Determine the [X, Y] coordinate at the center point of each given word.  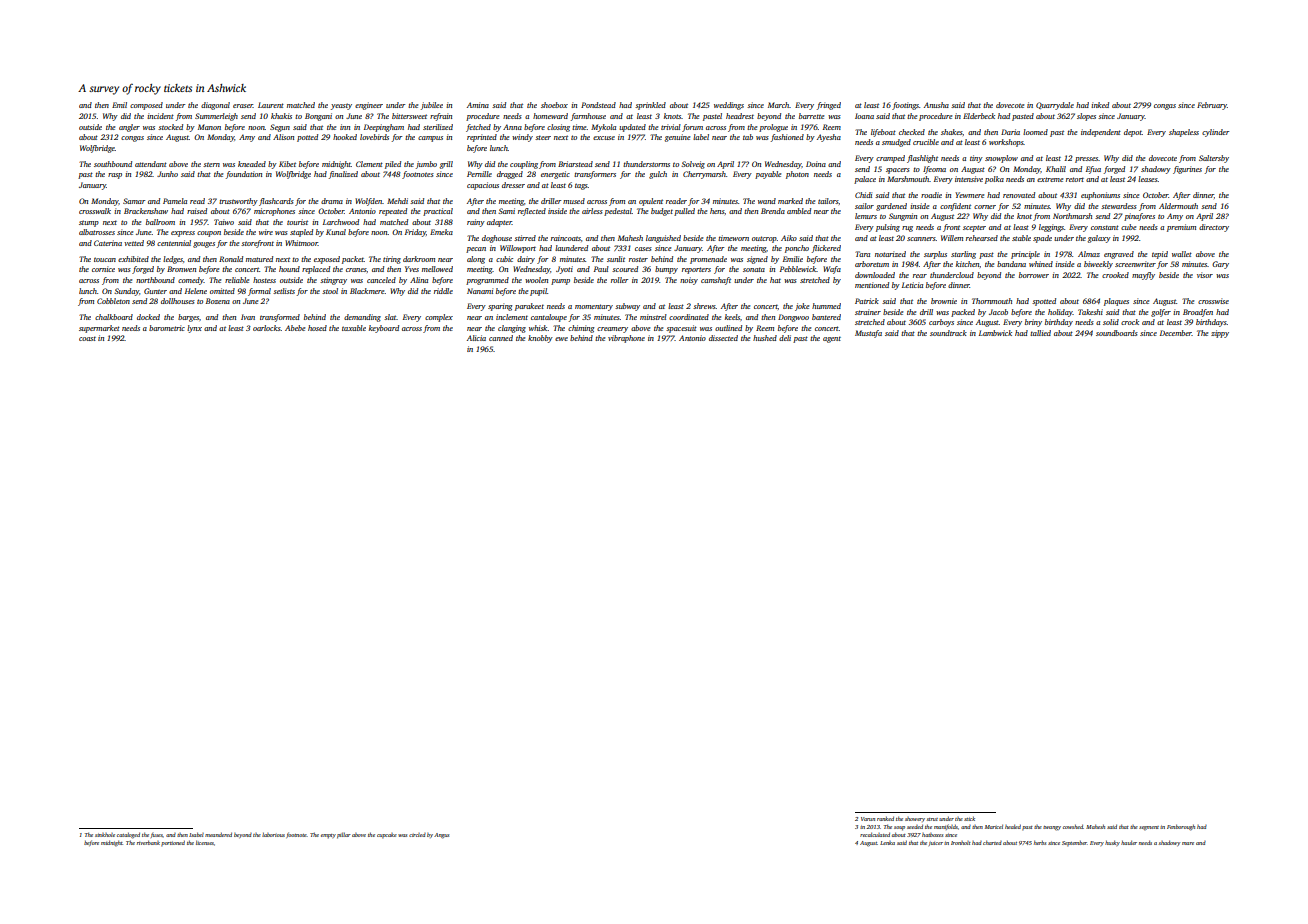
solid [1111, 322]
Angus [441, 836]
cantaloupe [549, 318]
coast [87, 338]
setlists [284, 291]
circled [417, 835]
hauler [1129, 842]
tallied [1040, 333]
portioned [173, 843]
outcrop [764, 239]
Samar [134, 201]
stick [969, 818]
